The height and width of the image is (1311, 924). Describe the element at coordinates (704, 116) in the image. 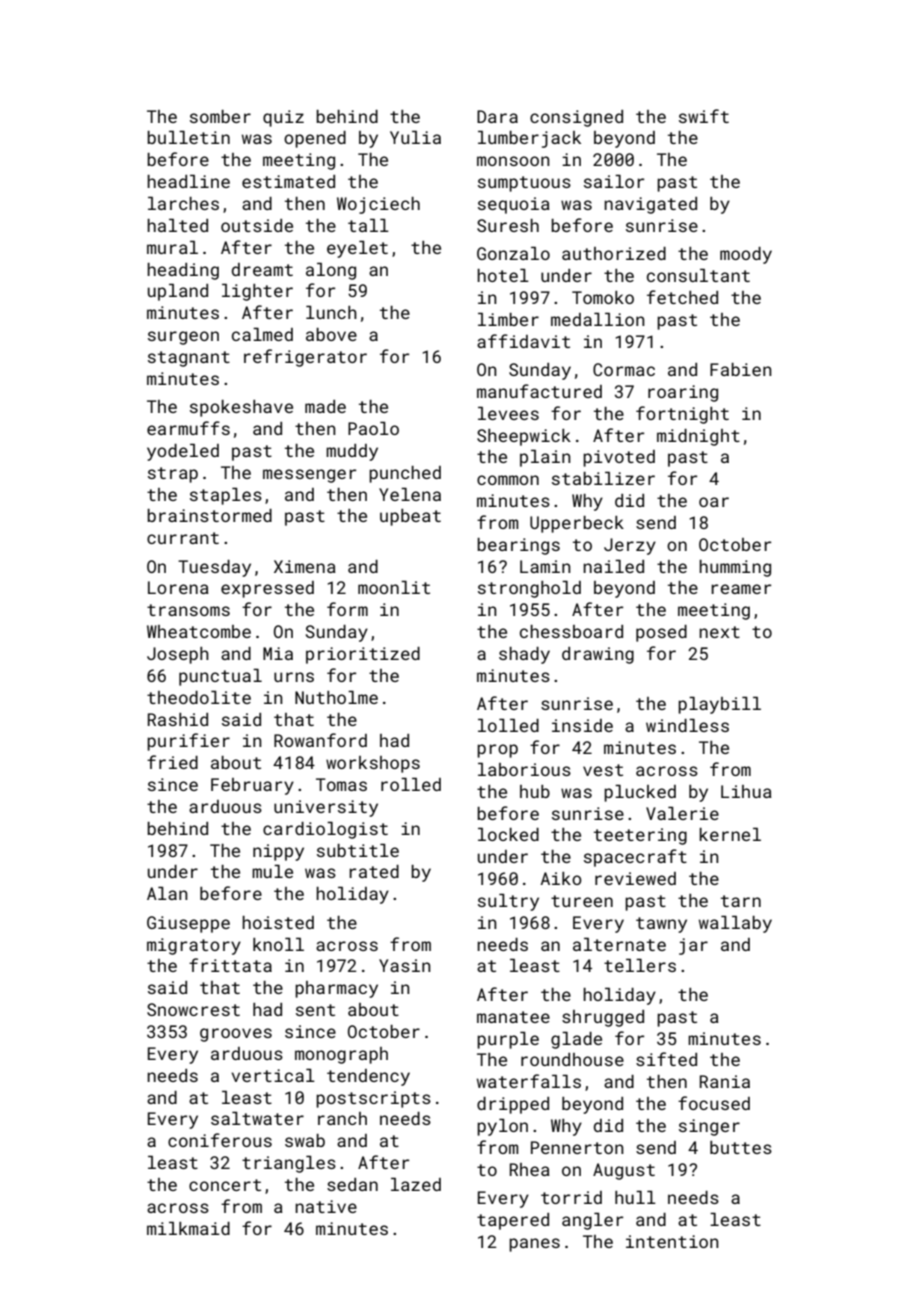

I see `swift` at that location.
